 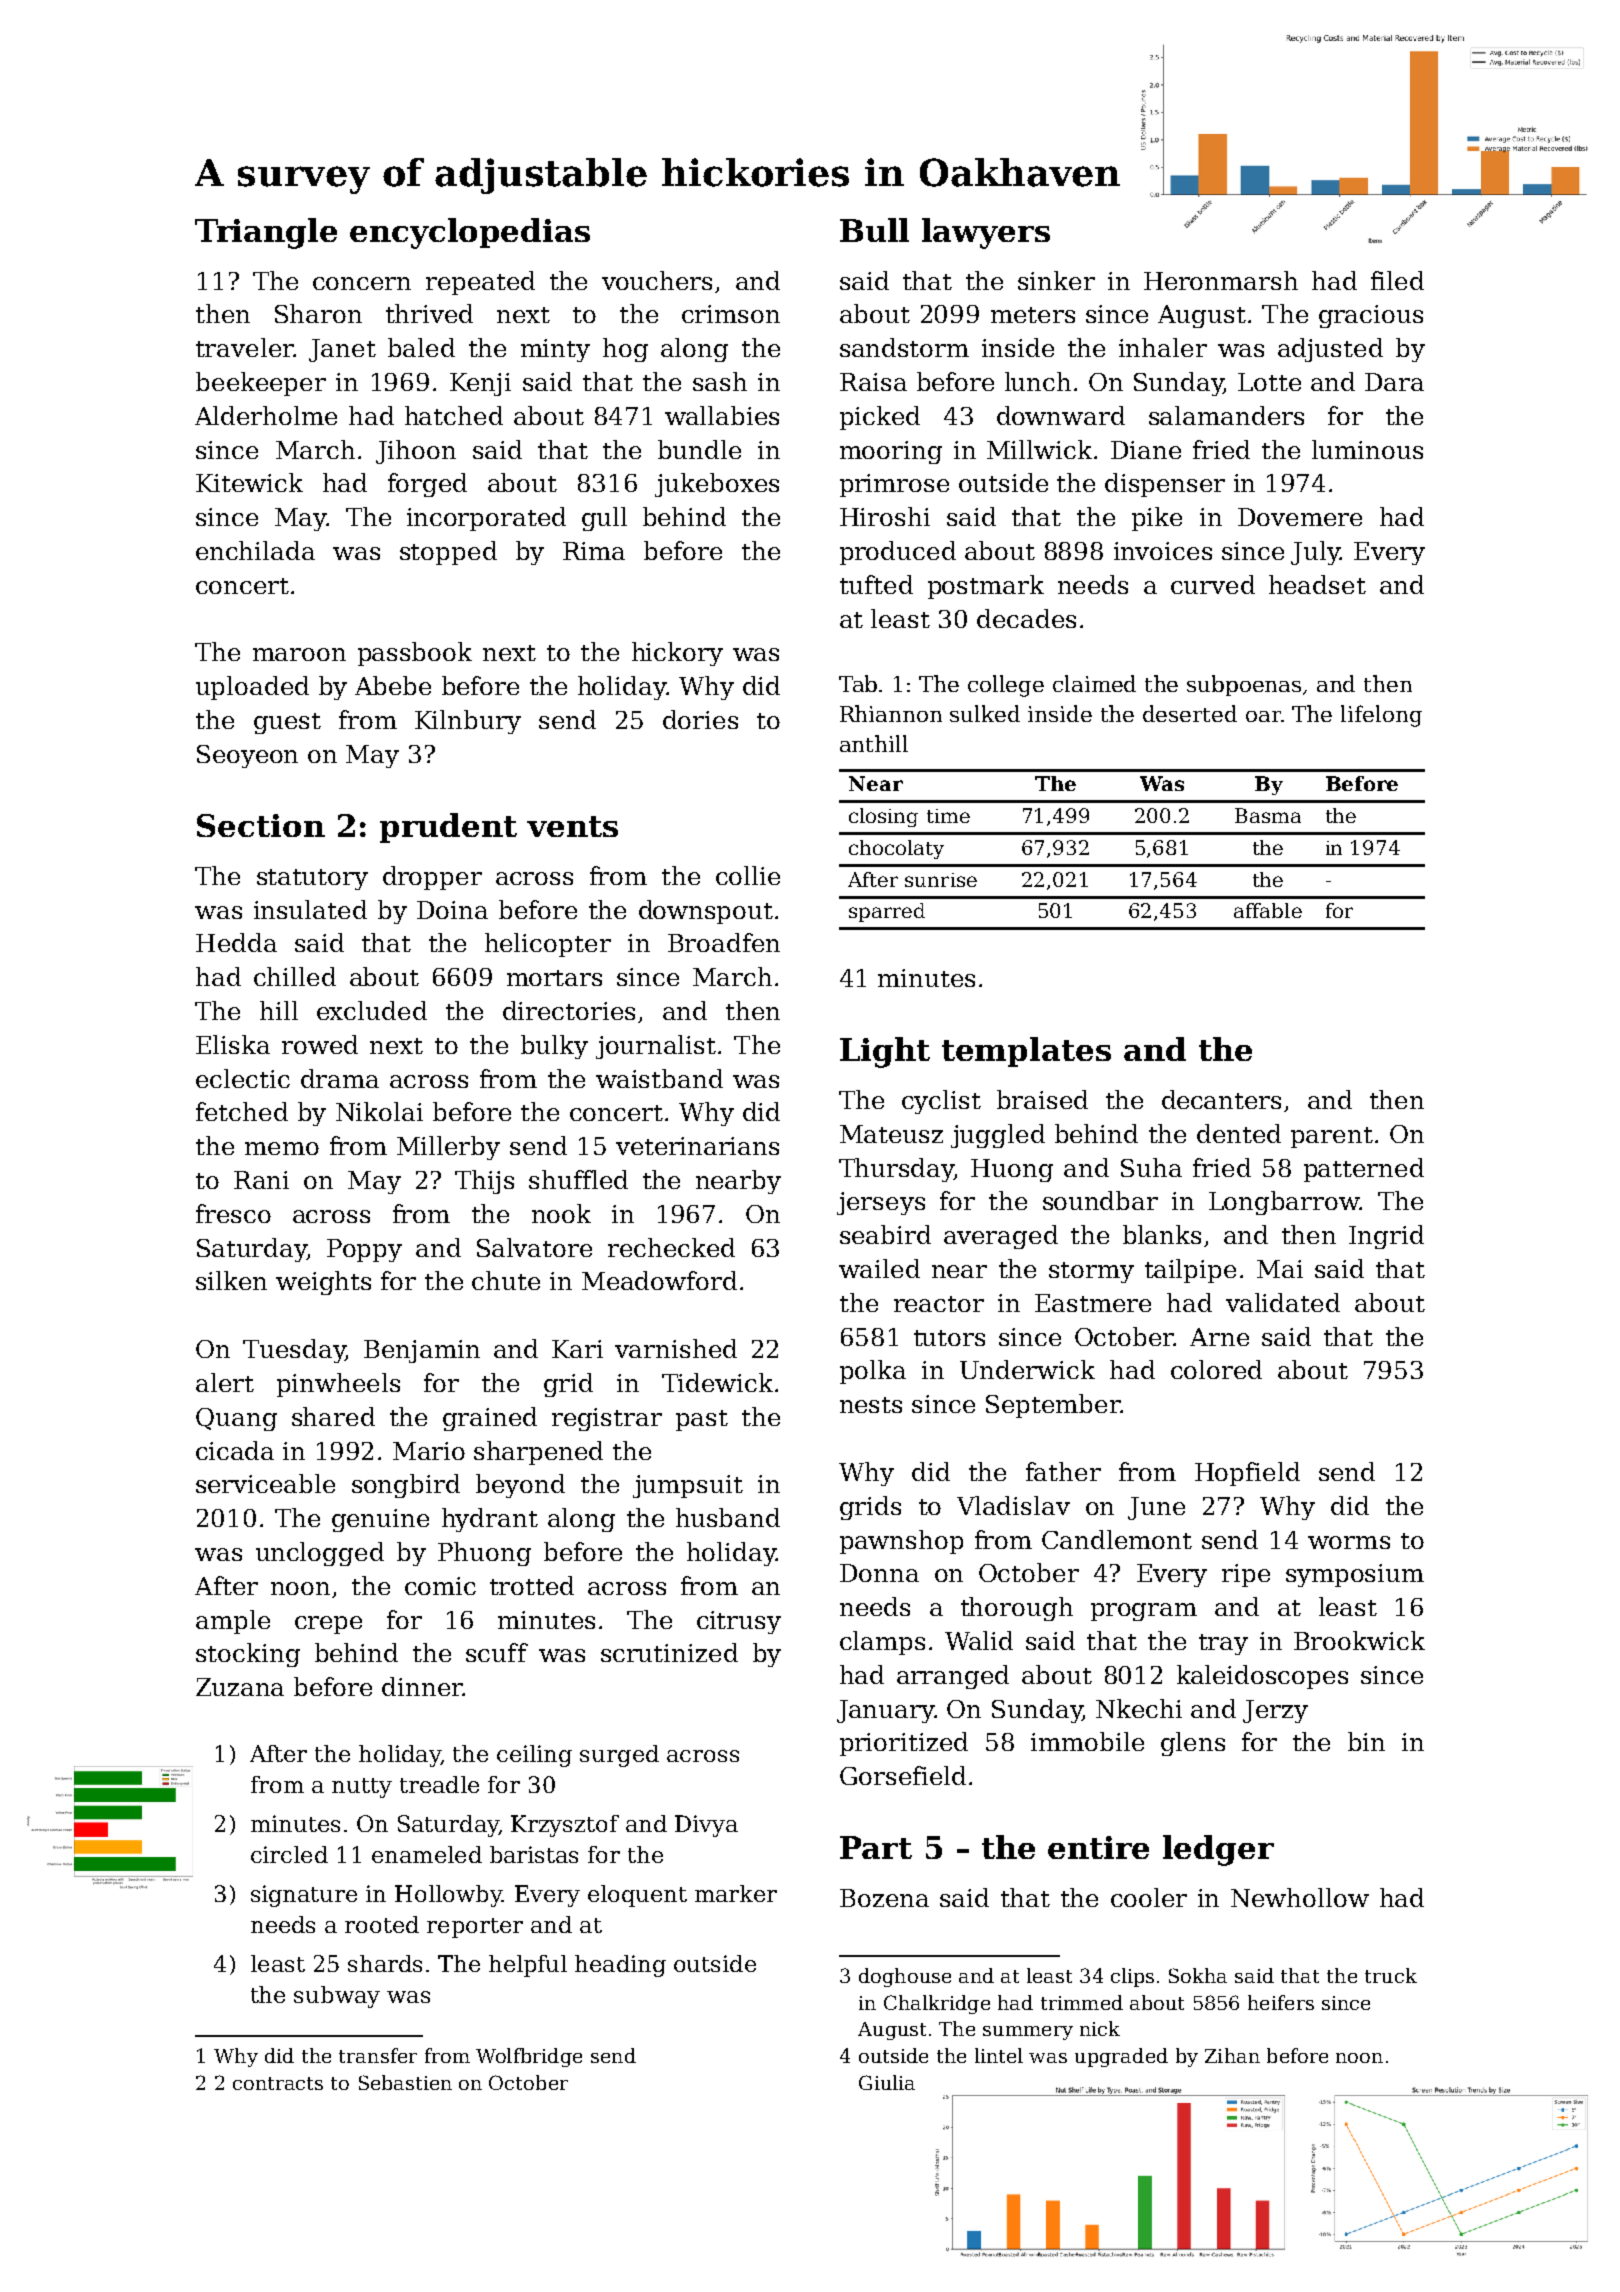 What do you see at coordinates (1190, 713) in the document?
I see `deserted` at bounding box center [1190, 713].
